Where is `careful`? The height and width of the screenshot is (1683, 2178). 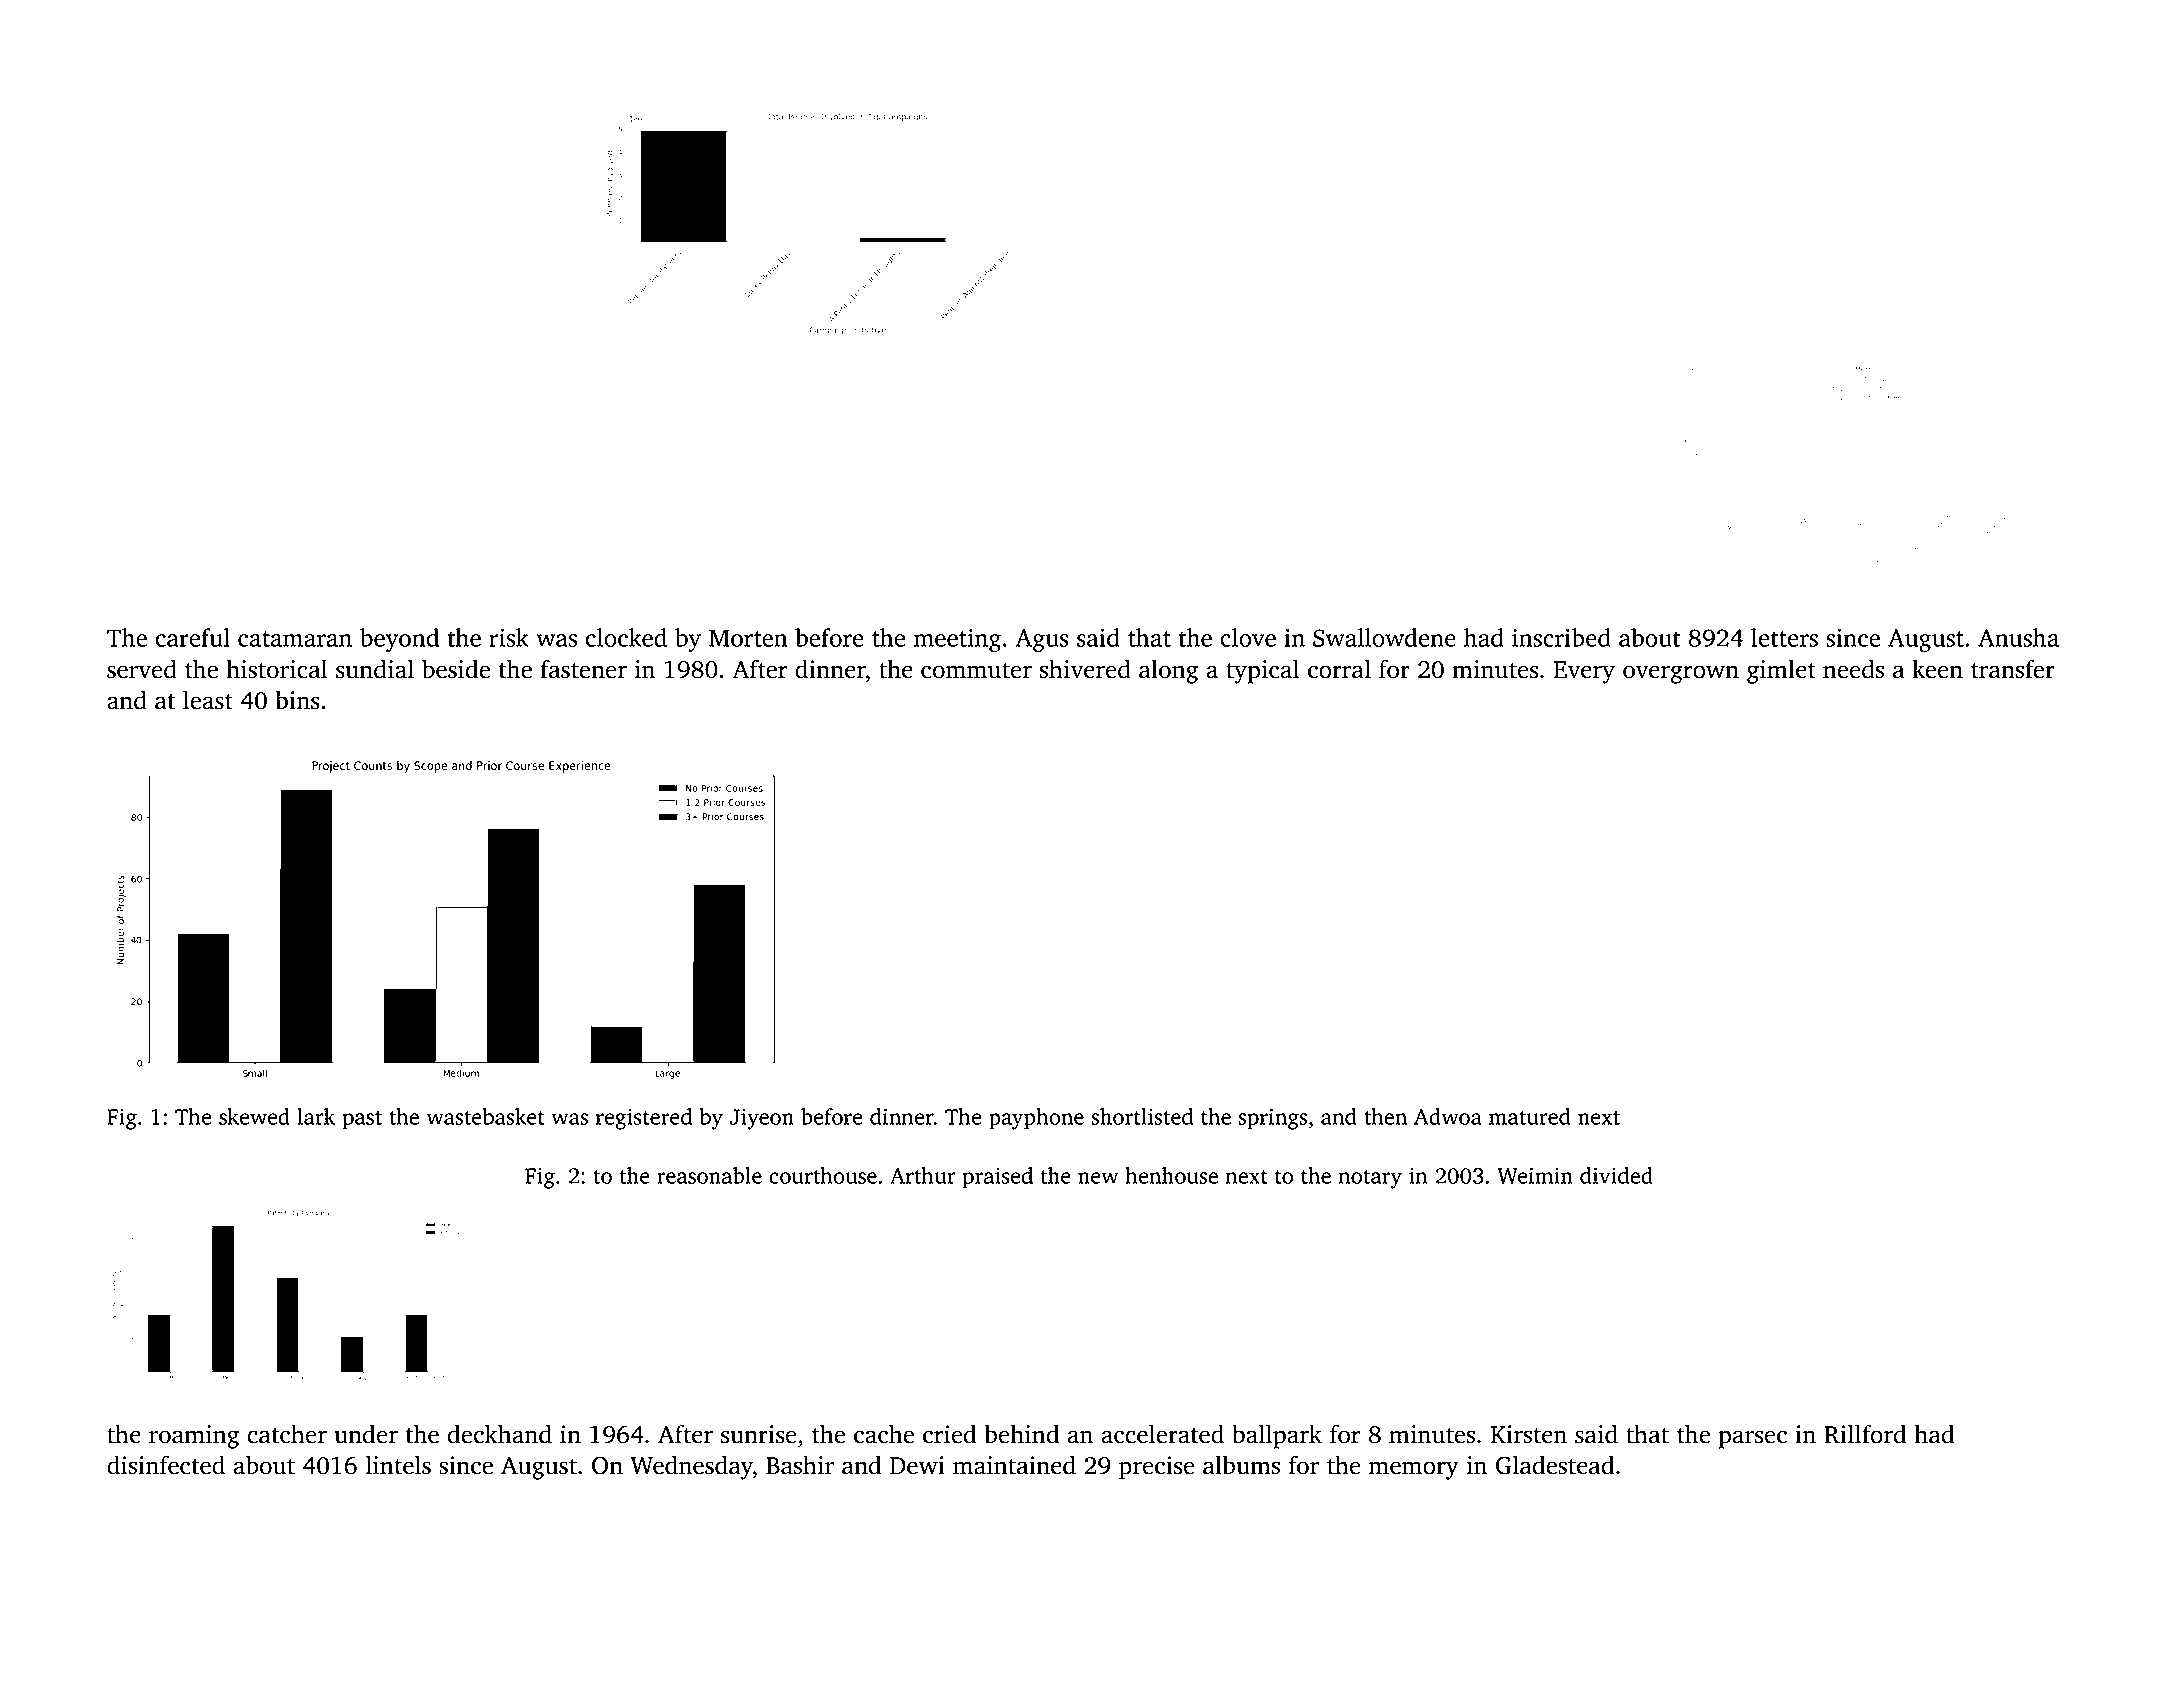 careful is located at coordinates (193, 637).
